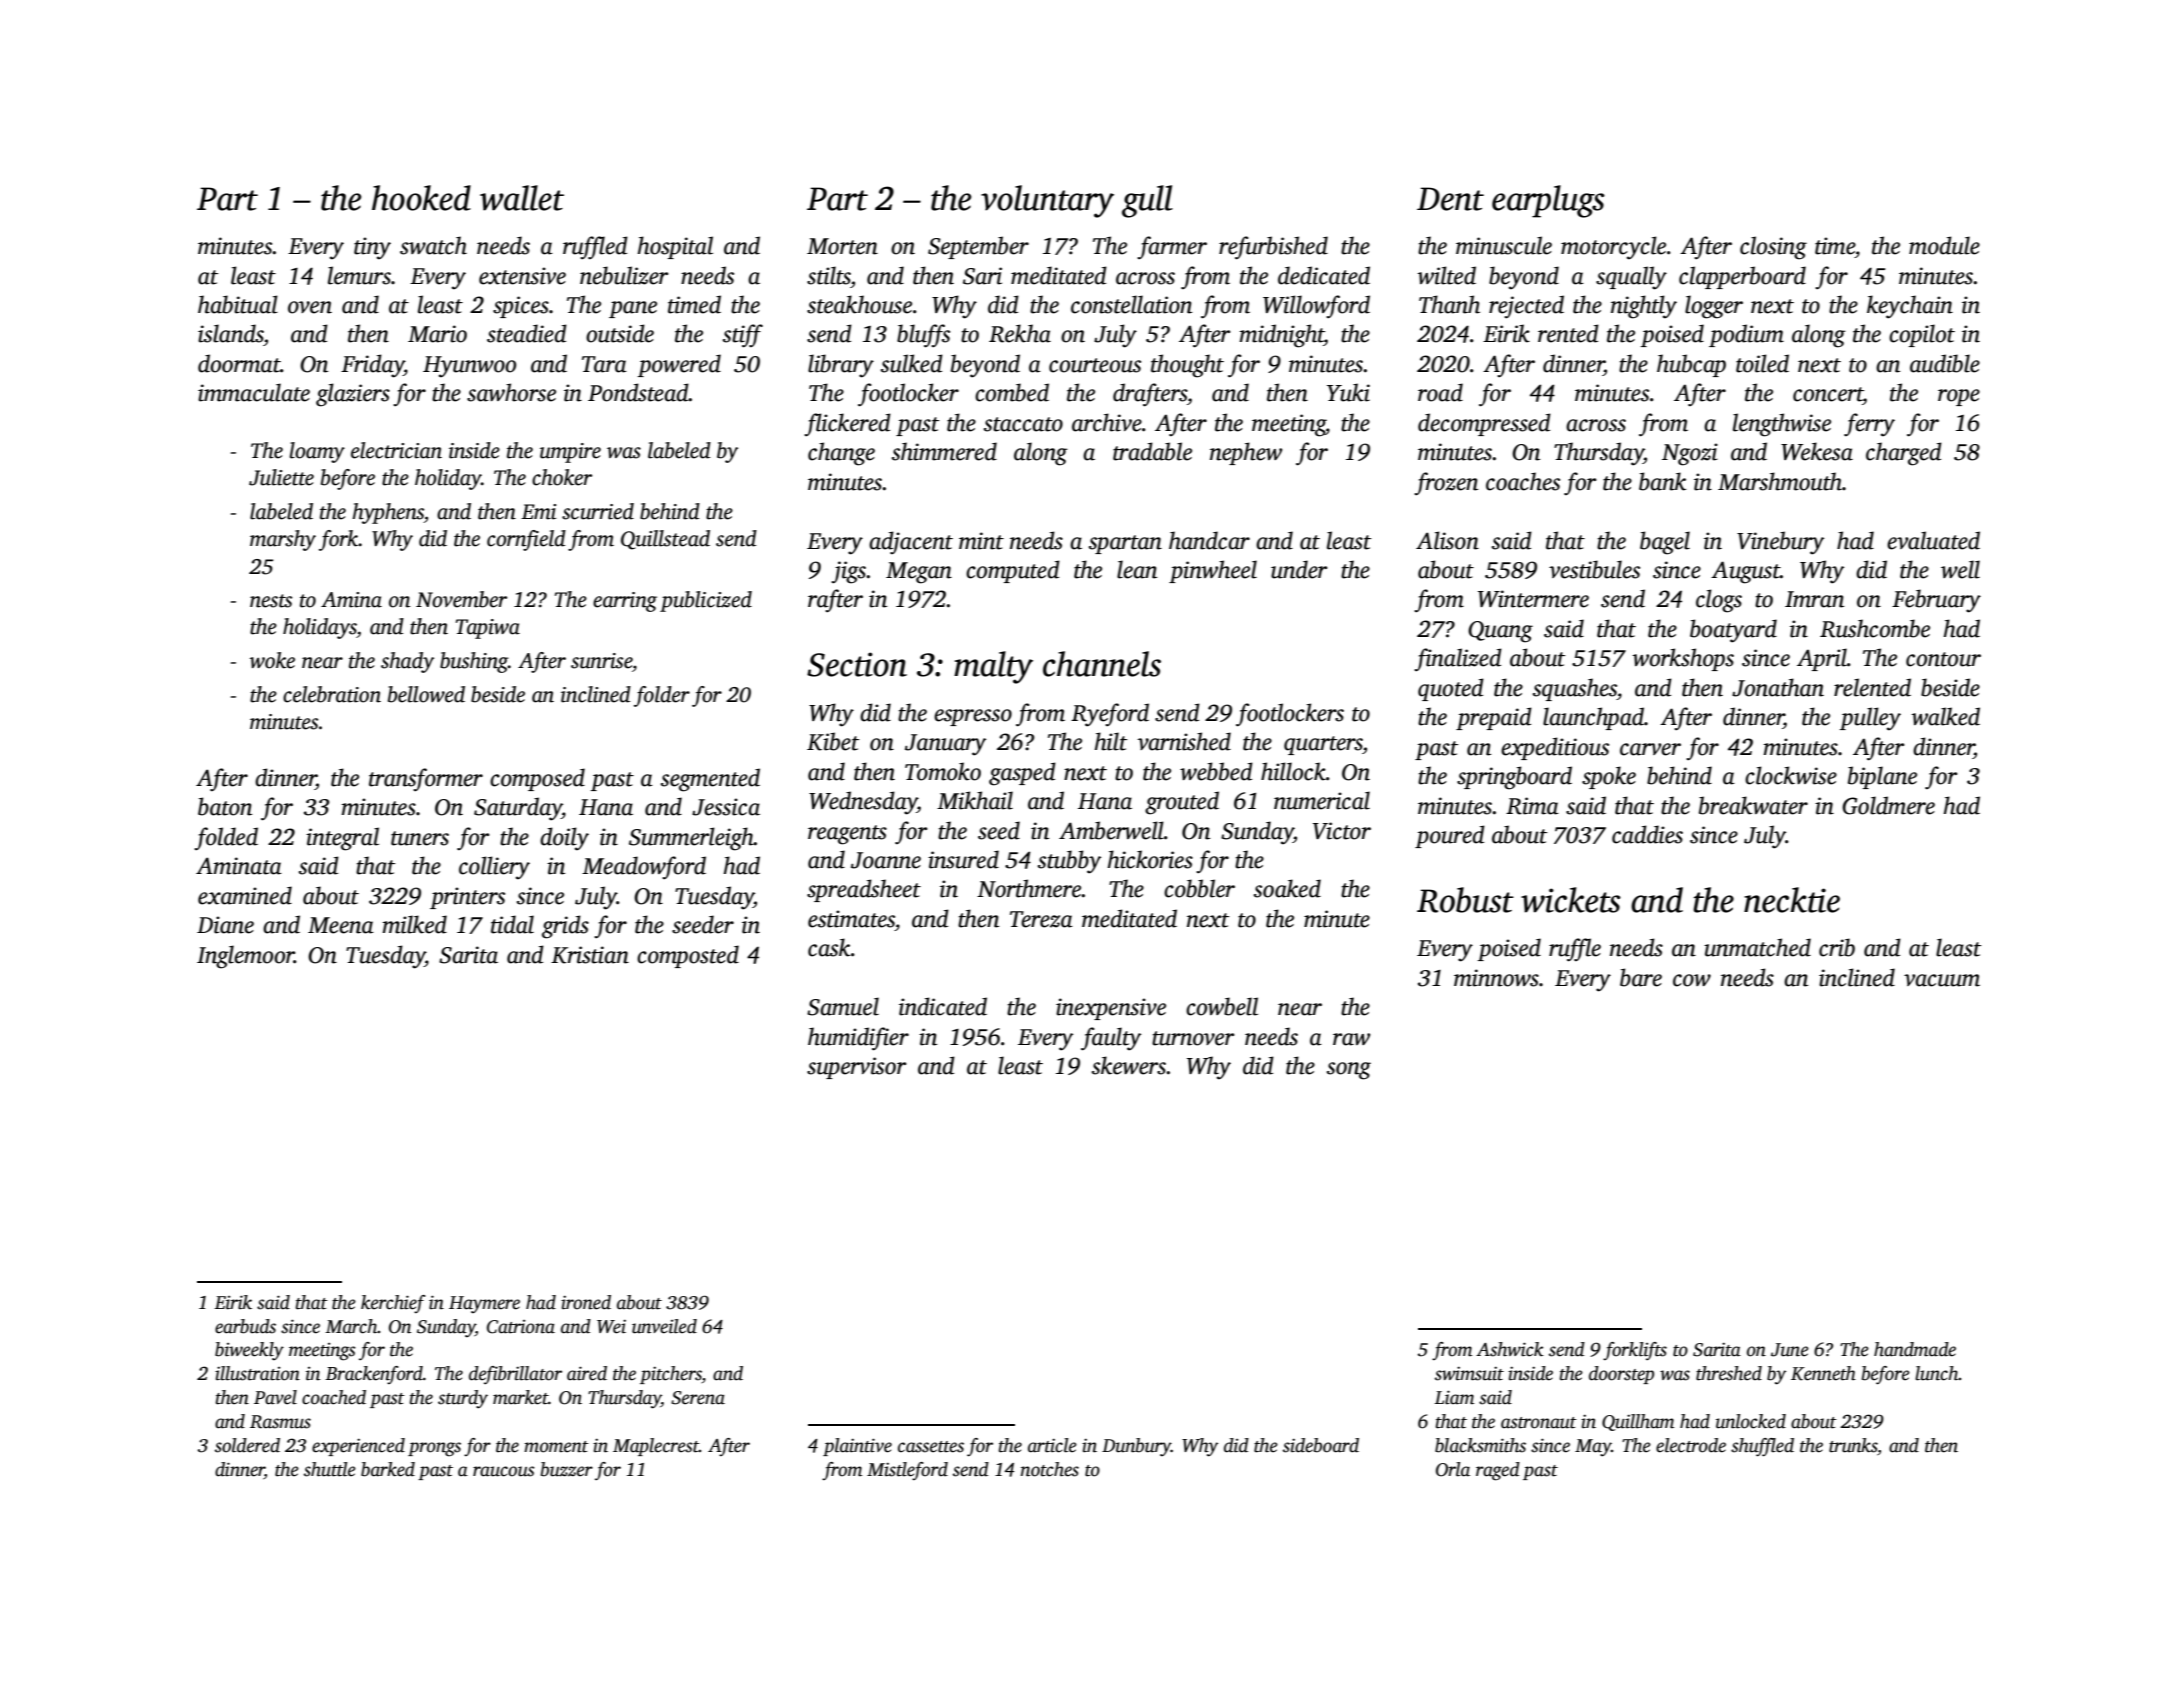  I want to click on earplugs, so click(1548, 201).
